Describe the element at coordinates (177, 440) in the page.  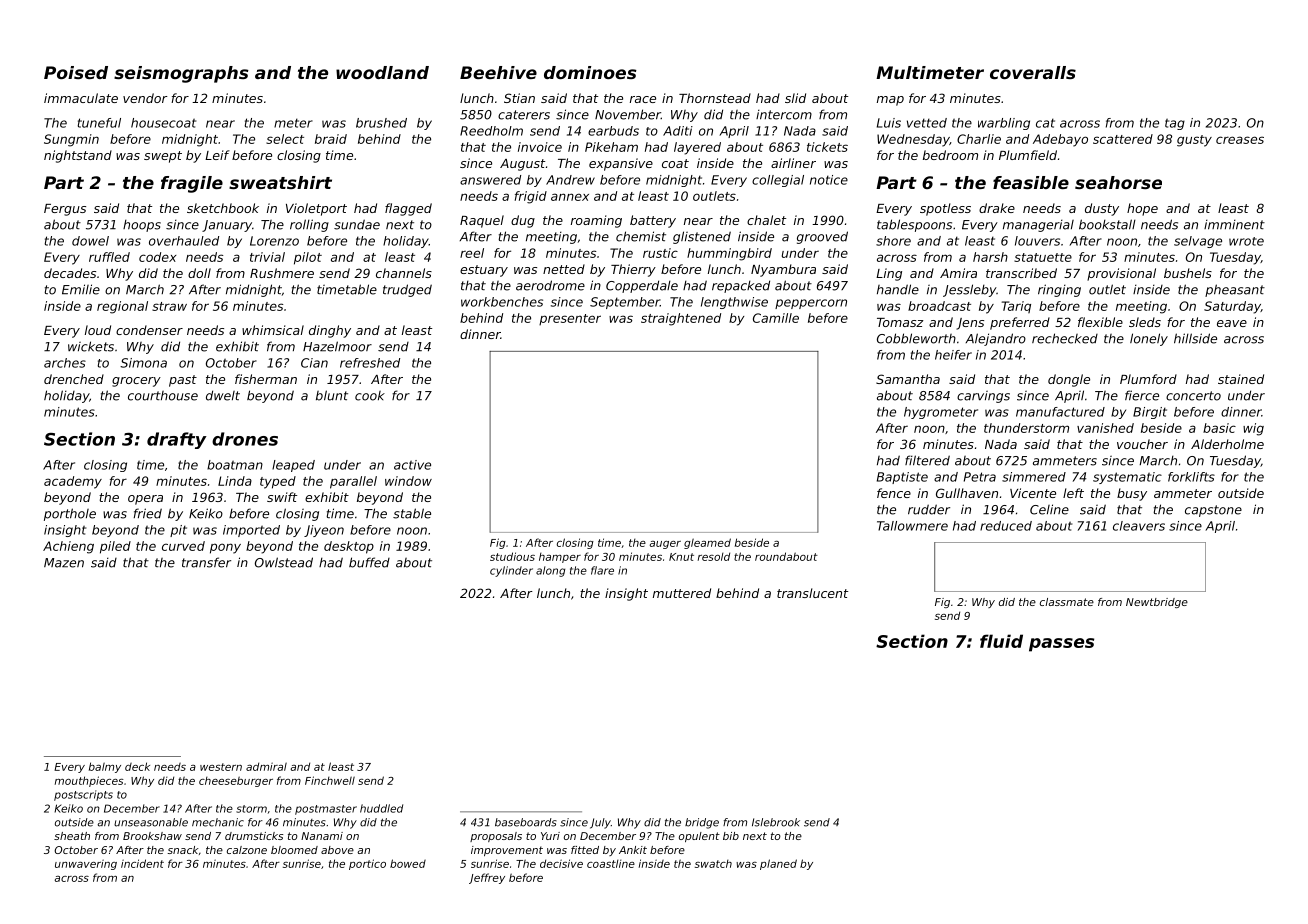
I see `drafty` at that location.
